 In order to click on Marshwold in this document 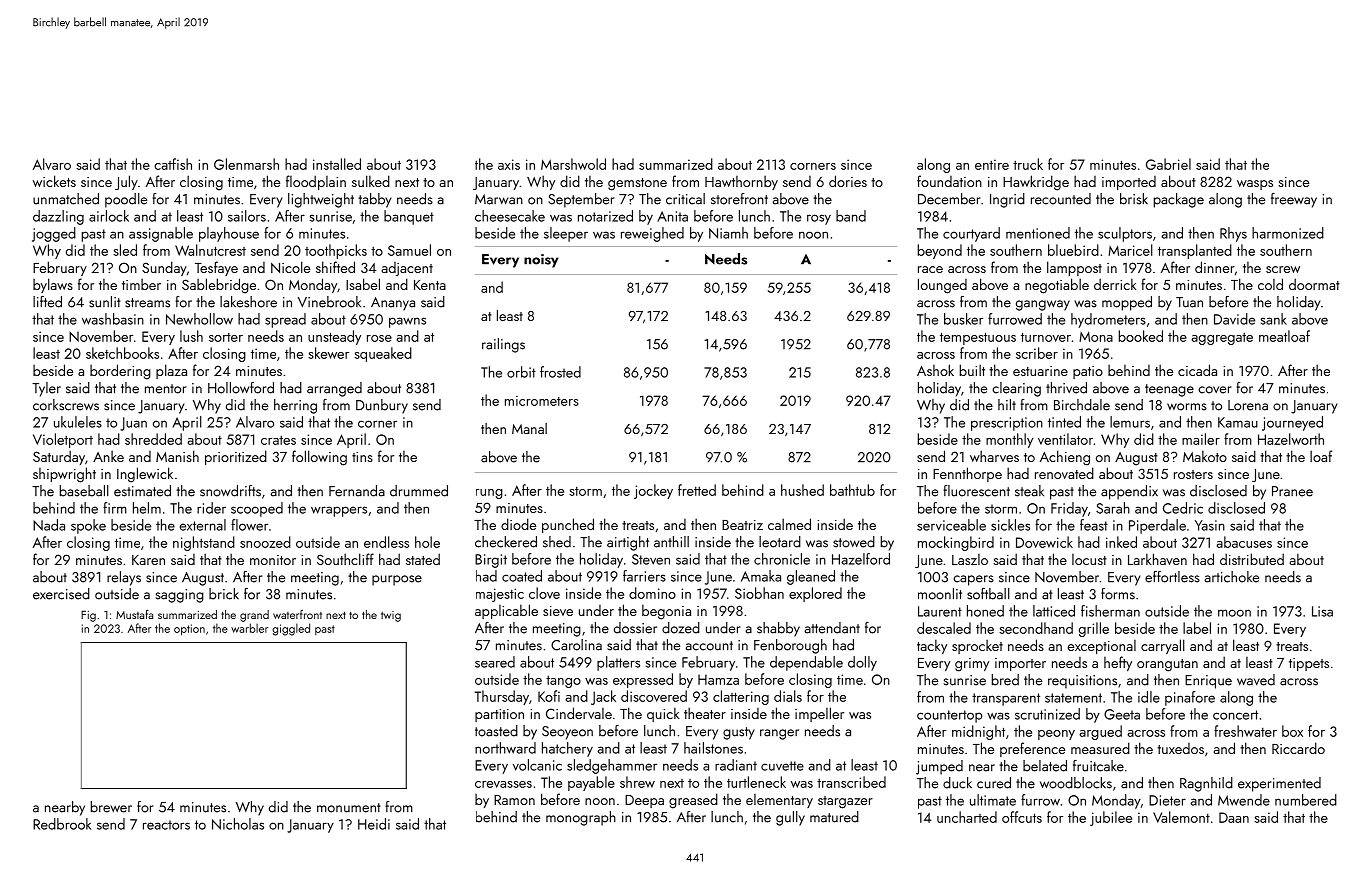, I will do `click(573, 164)`.
